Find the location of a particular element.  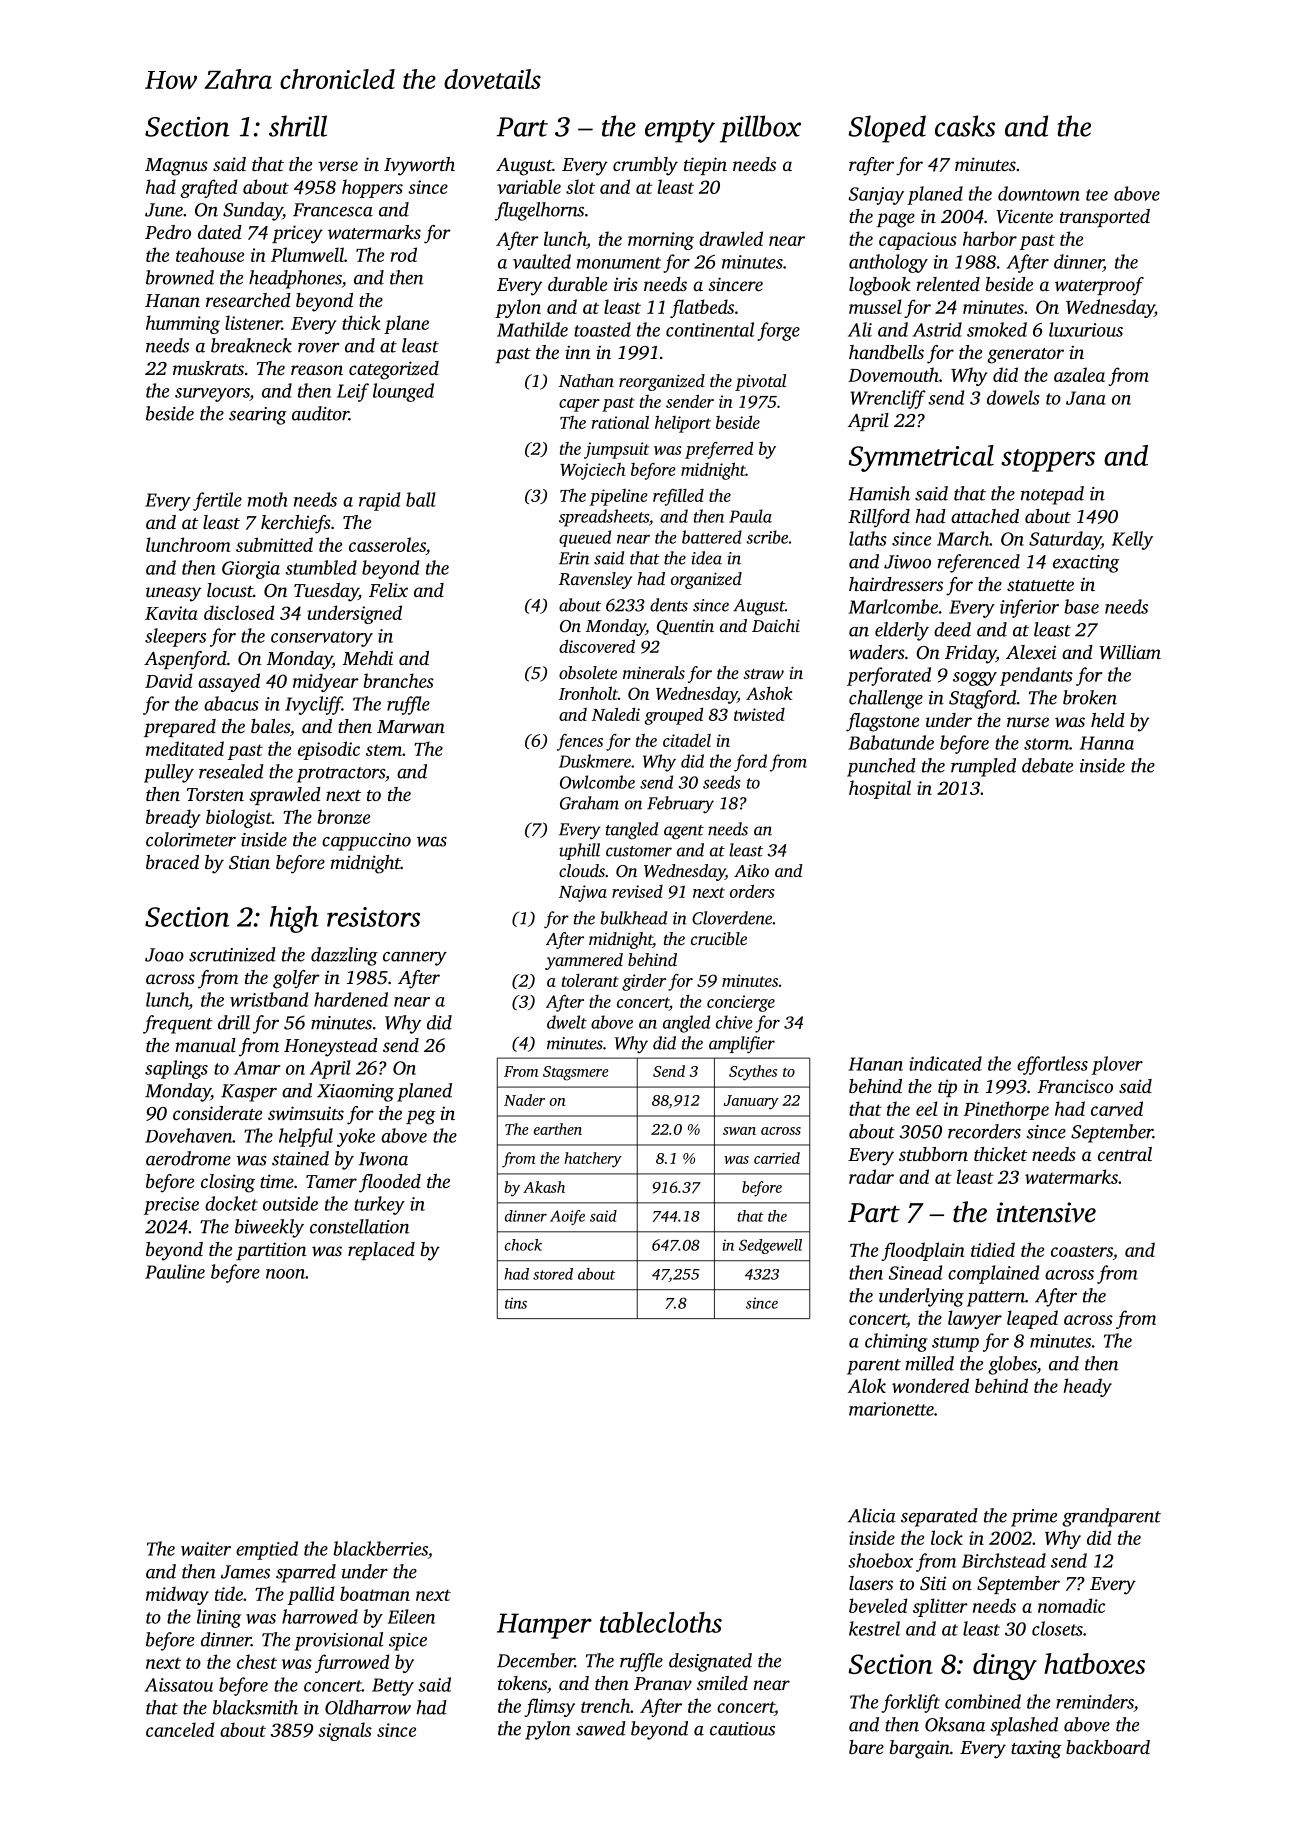

Sedgewell is located at coordinates (770, 1246).
